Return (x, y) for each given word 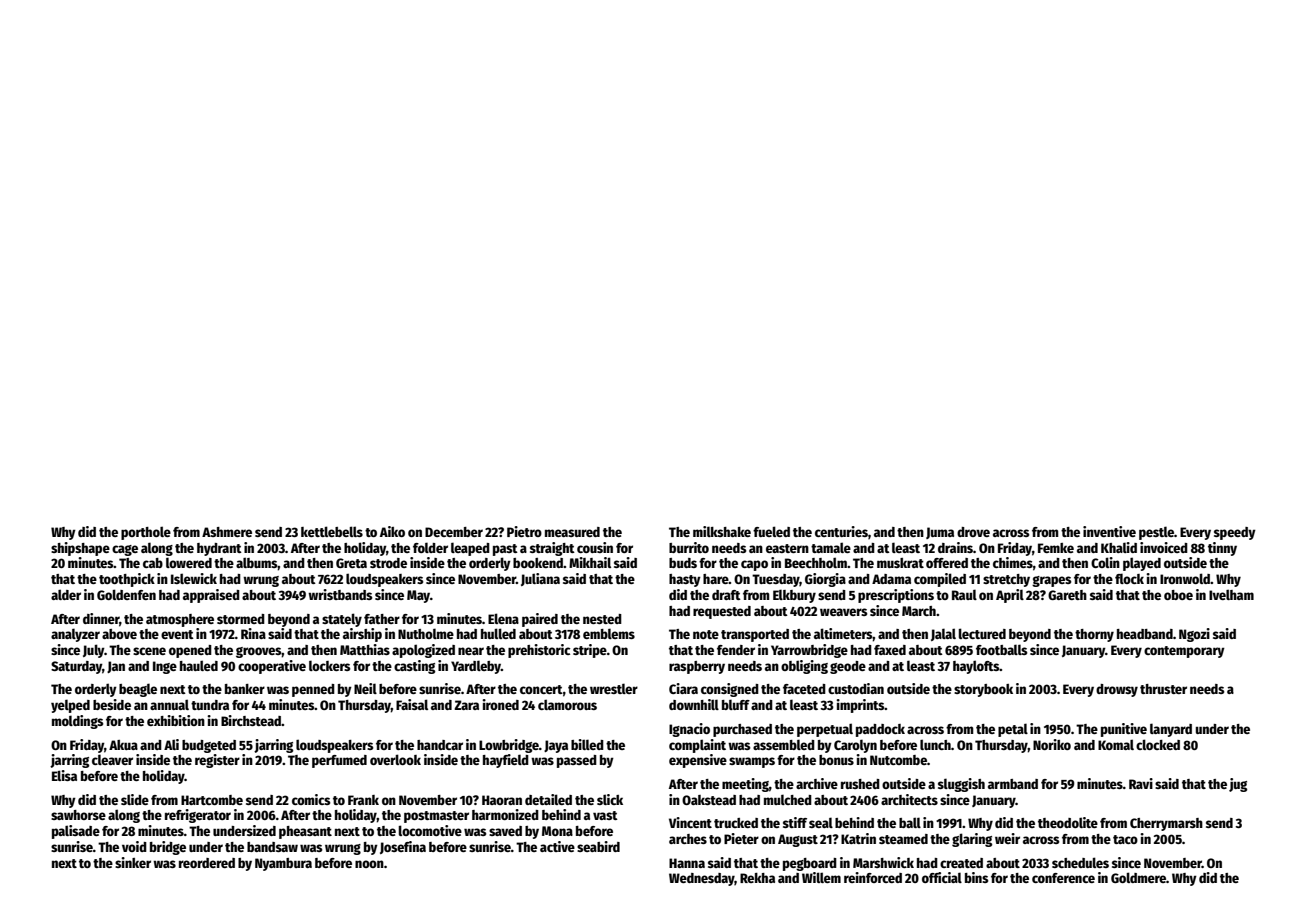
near (471, 651)
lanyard (1171, 730)
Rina (253, 633)
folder (430, 547)
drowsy (1117, 690)
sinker (133, 862)
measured (572, 532)
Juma (940, 533)
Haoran (502, 800)
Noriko (1052, 744)
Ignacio (689, 730)
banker (245, 689)
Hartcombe (212, 800)
